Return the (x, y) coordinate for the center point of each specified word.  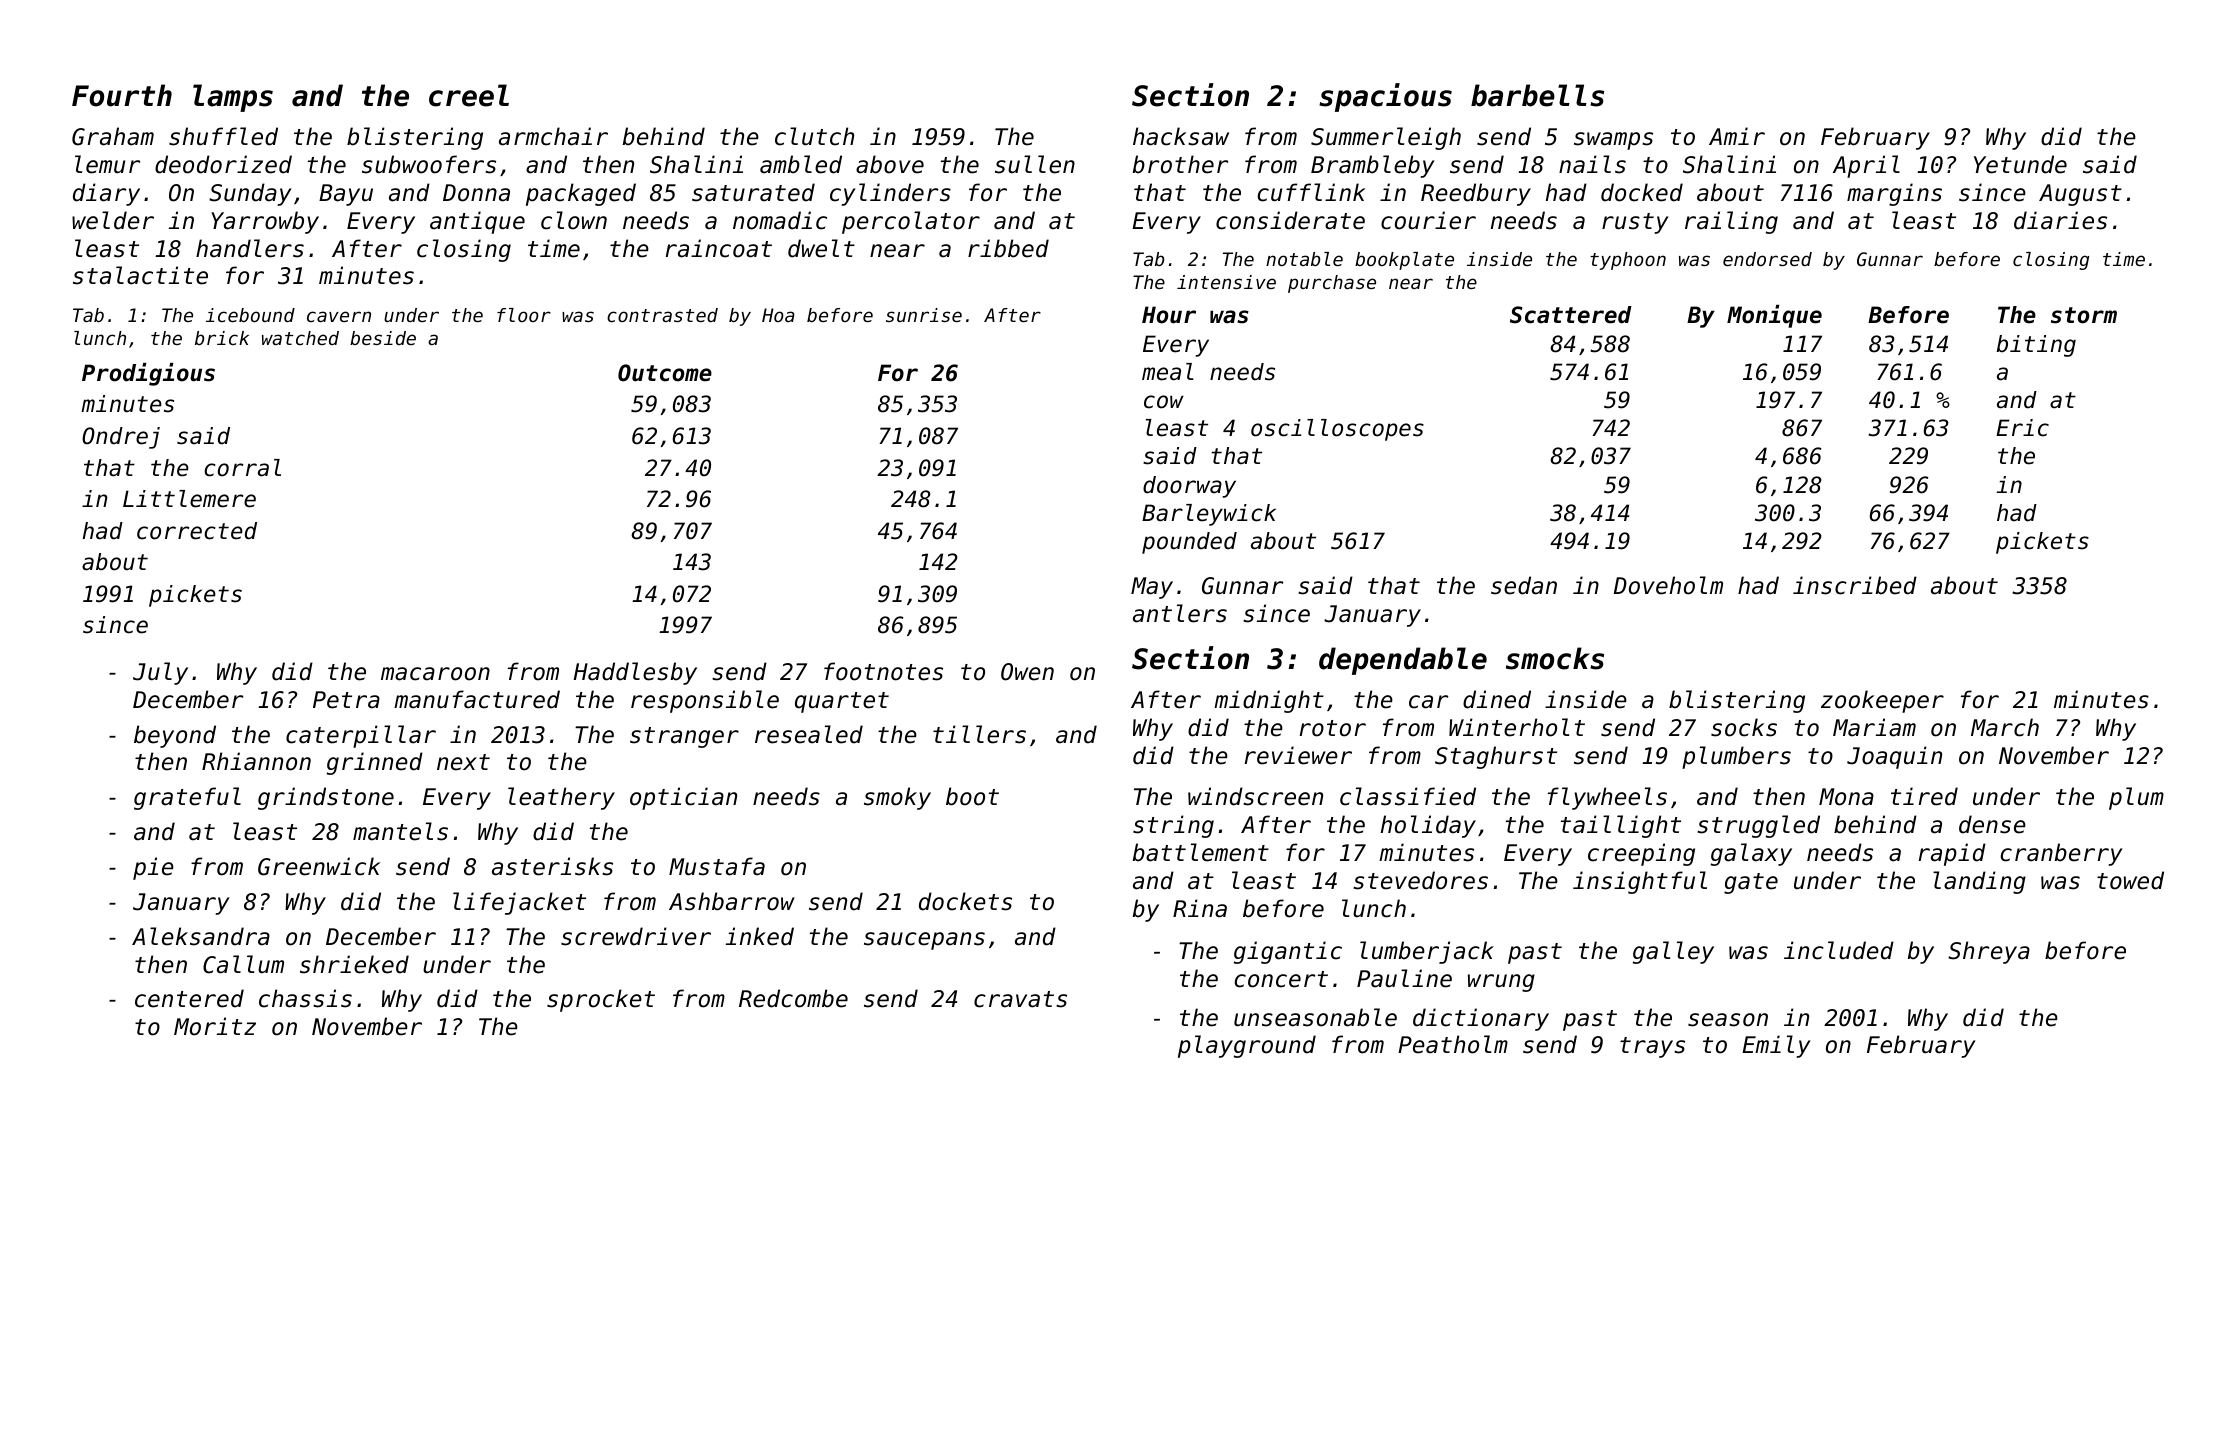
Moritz (215, 1026)
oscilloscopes (1337, 430)
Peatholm (1453, 1044)
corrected (197, 531)
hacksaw (1181, 136)
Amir (1737, 136)
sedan (1524, 585)
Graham (113, 136)
